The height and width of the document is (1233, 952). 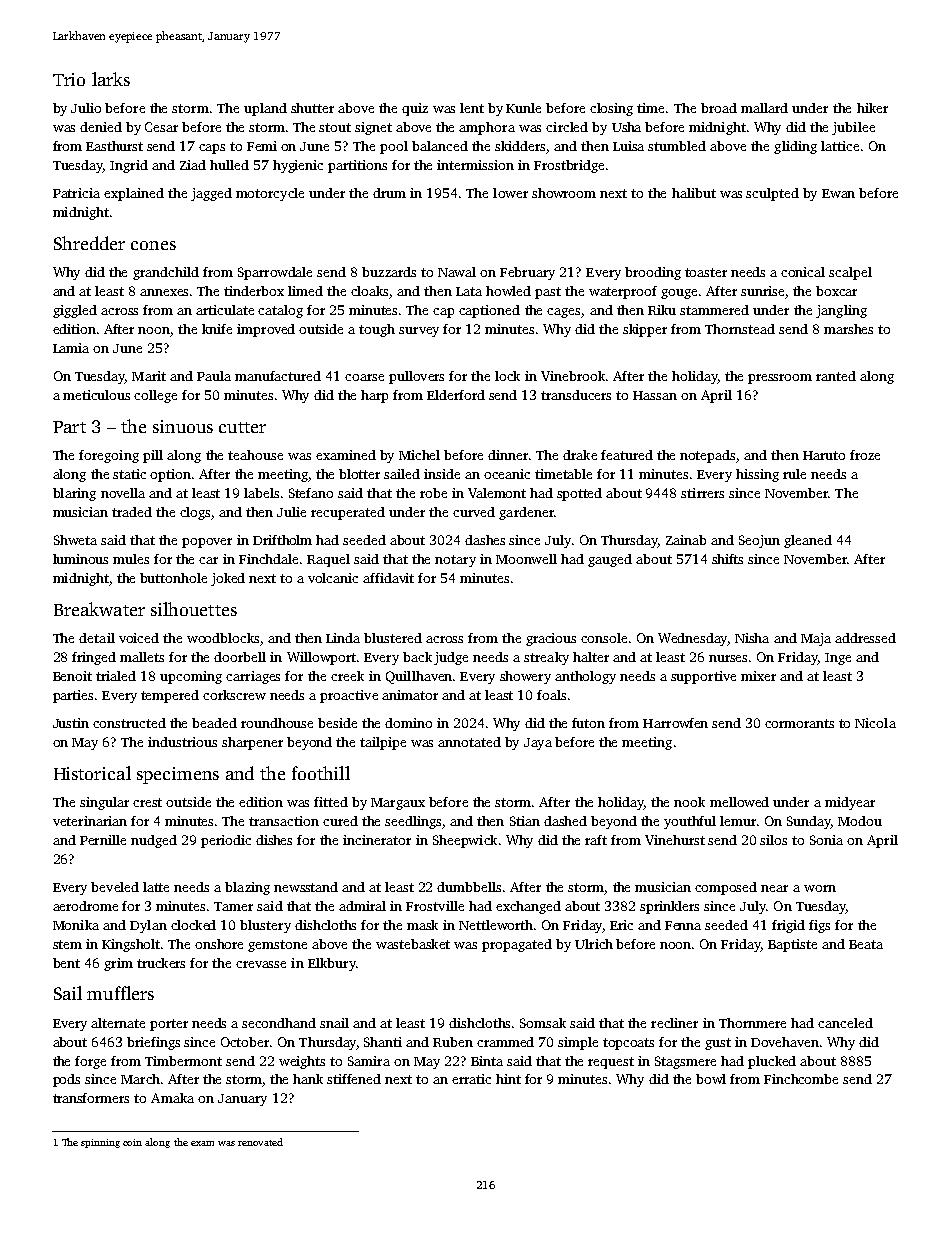 I want to click on Nicola, so click(x=875, y=723).
